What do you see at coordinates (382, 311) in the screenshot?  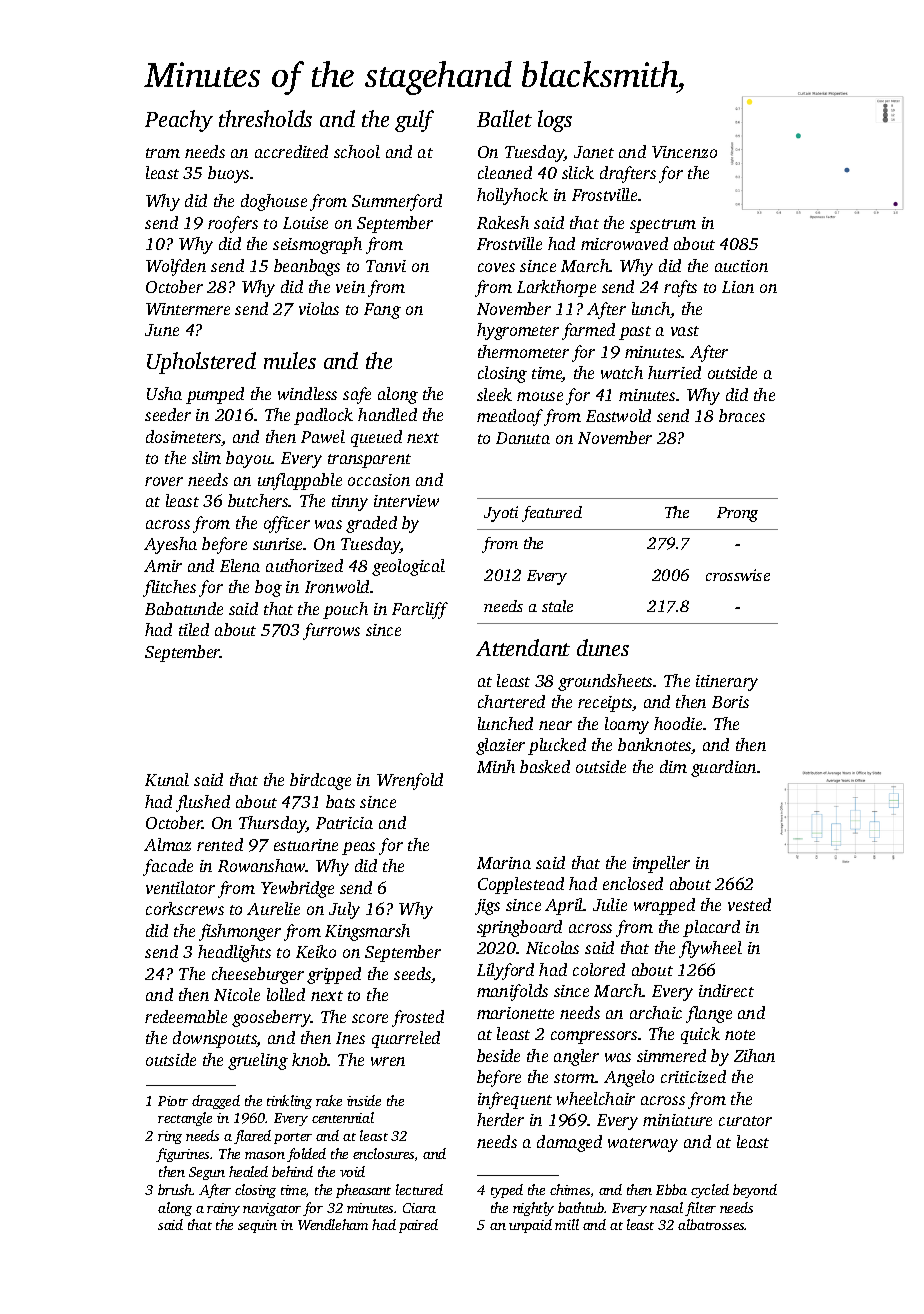 I see `Fang` at bounding box center [382, 311].
